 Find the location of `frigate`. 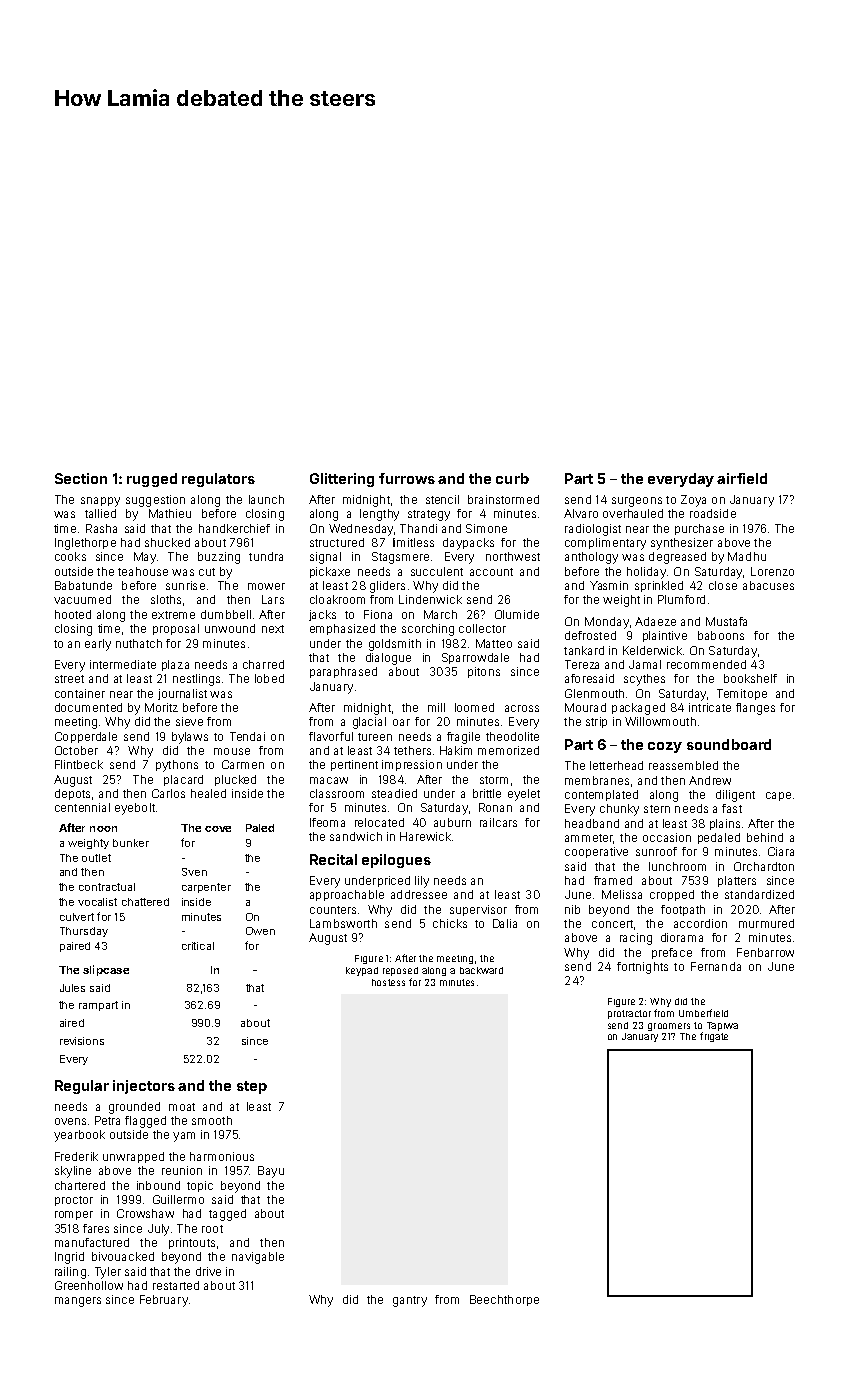

frigate is located at coordinates (714, 1037).
